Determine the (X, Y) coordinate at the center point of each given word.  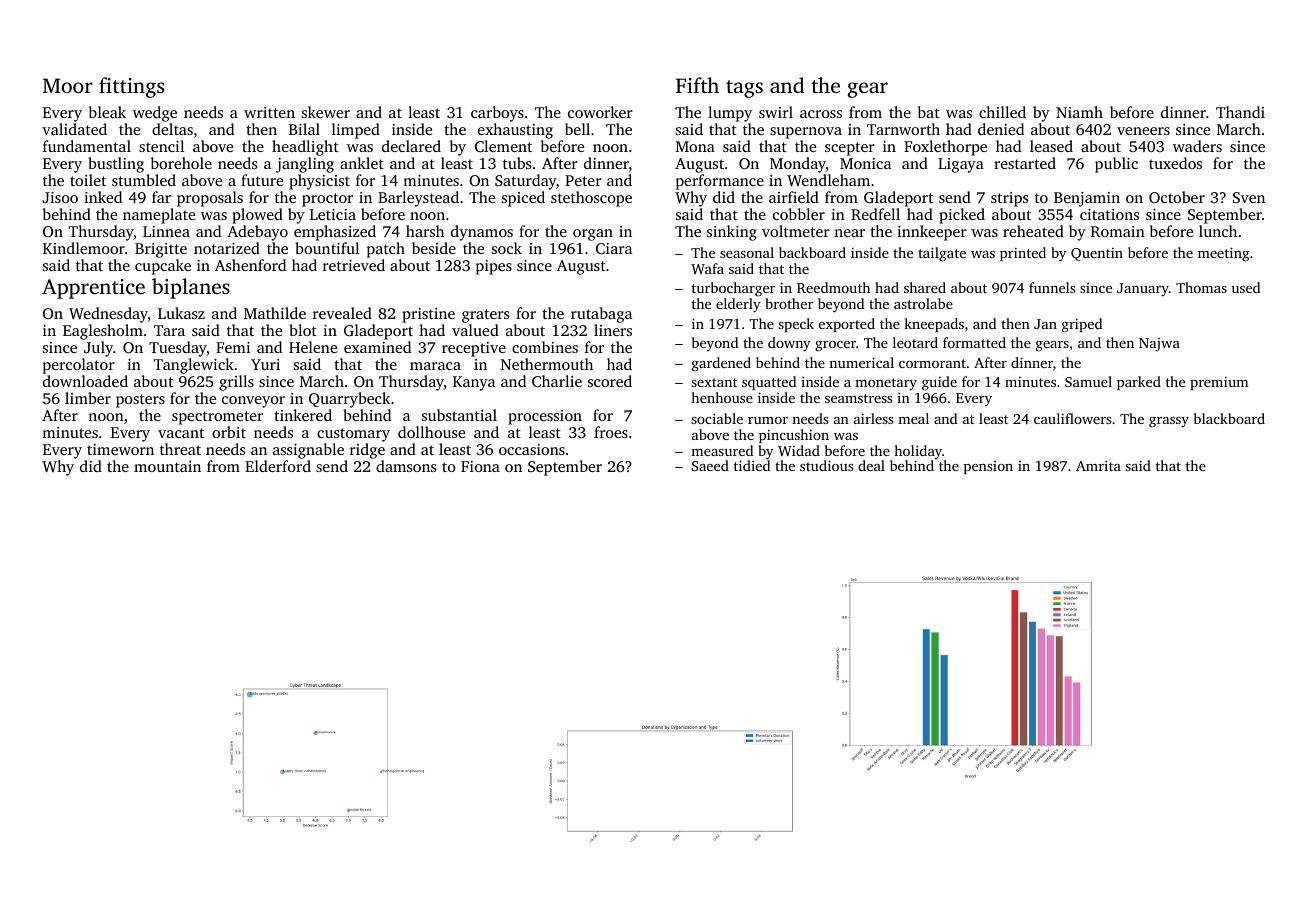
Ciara (614, 248)
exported (847, 325)
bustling (116, 165)
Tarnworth (903, 129)
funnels (1052, 287)
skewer (326, 112)
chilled (1002, 112)
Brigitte (161, 250)
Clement (503, 146)
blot (303, 330)
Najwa (1159, 345)
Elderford (278, 466)
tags (744, 89)
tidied (752, 465)
